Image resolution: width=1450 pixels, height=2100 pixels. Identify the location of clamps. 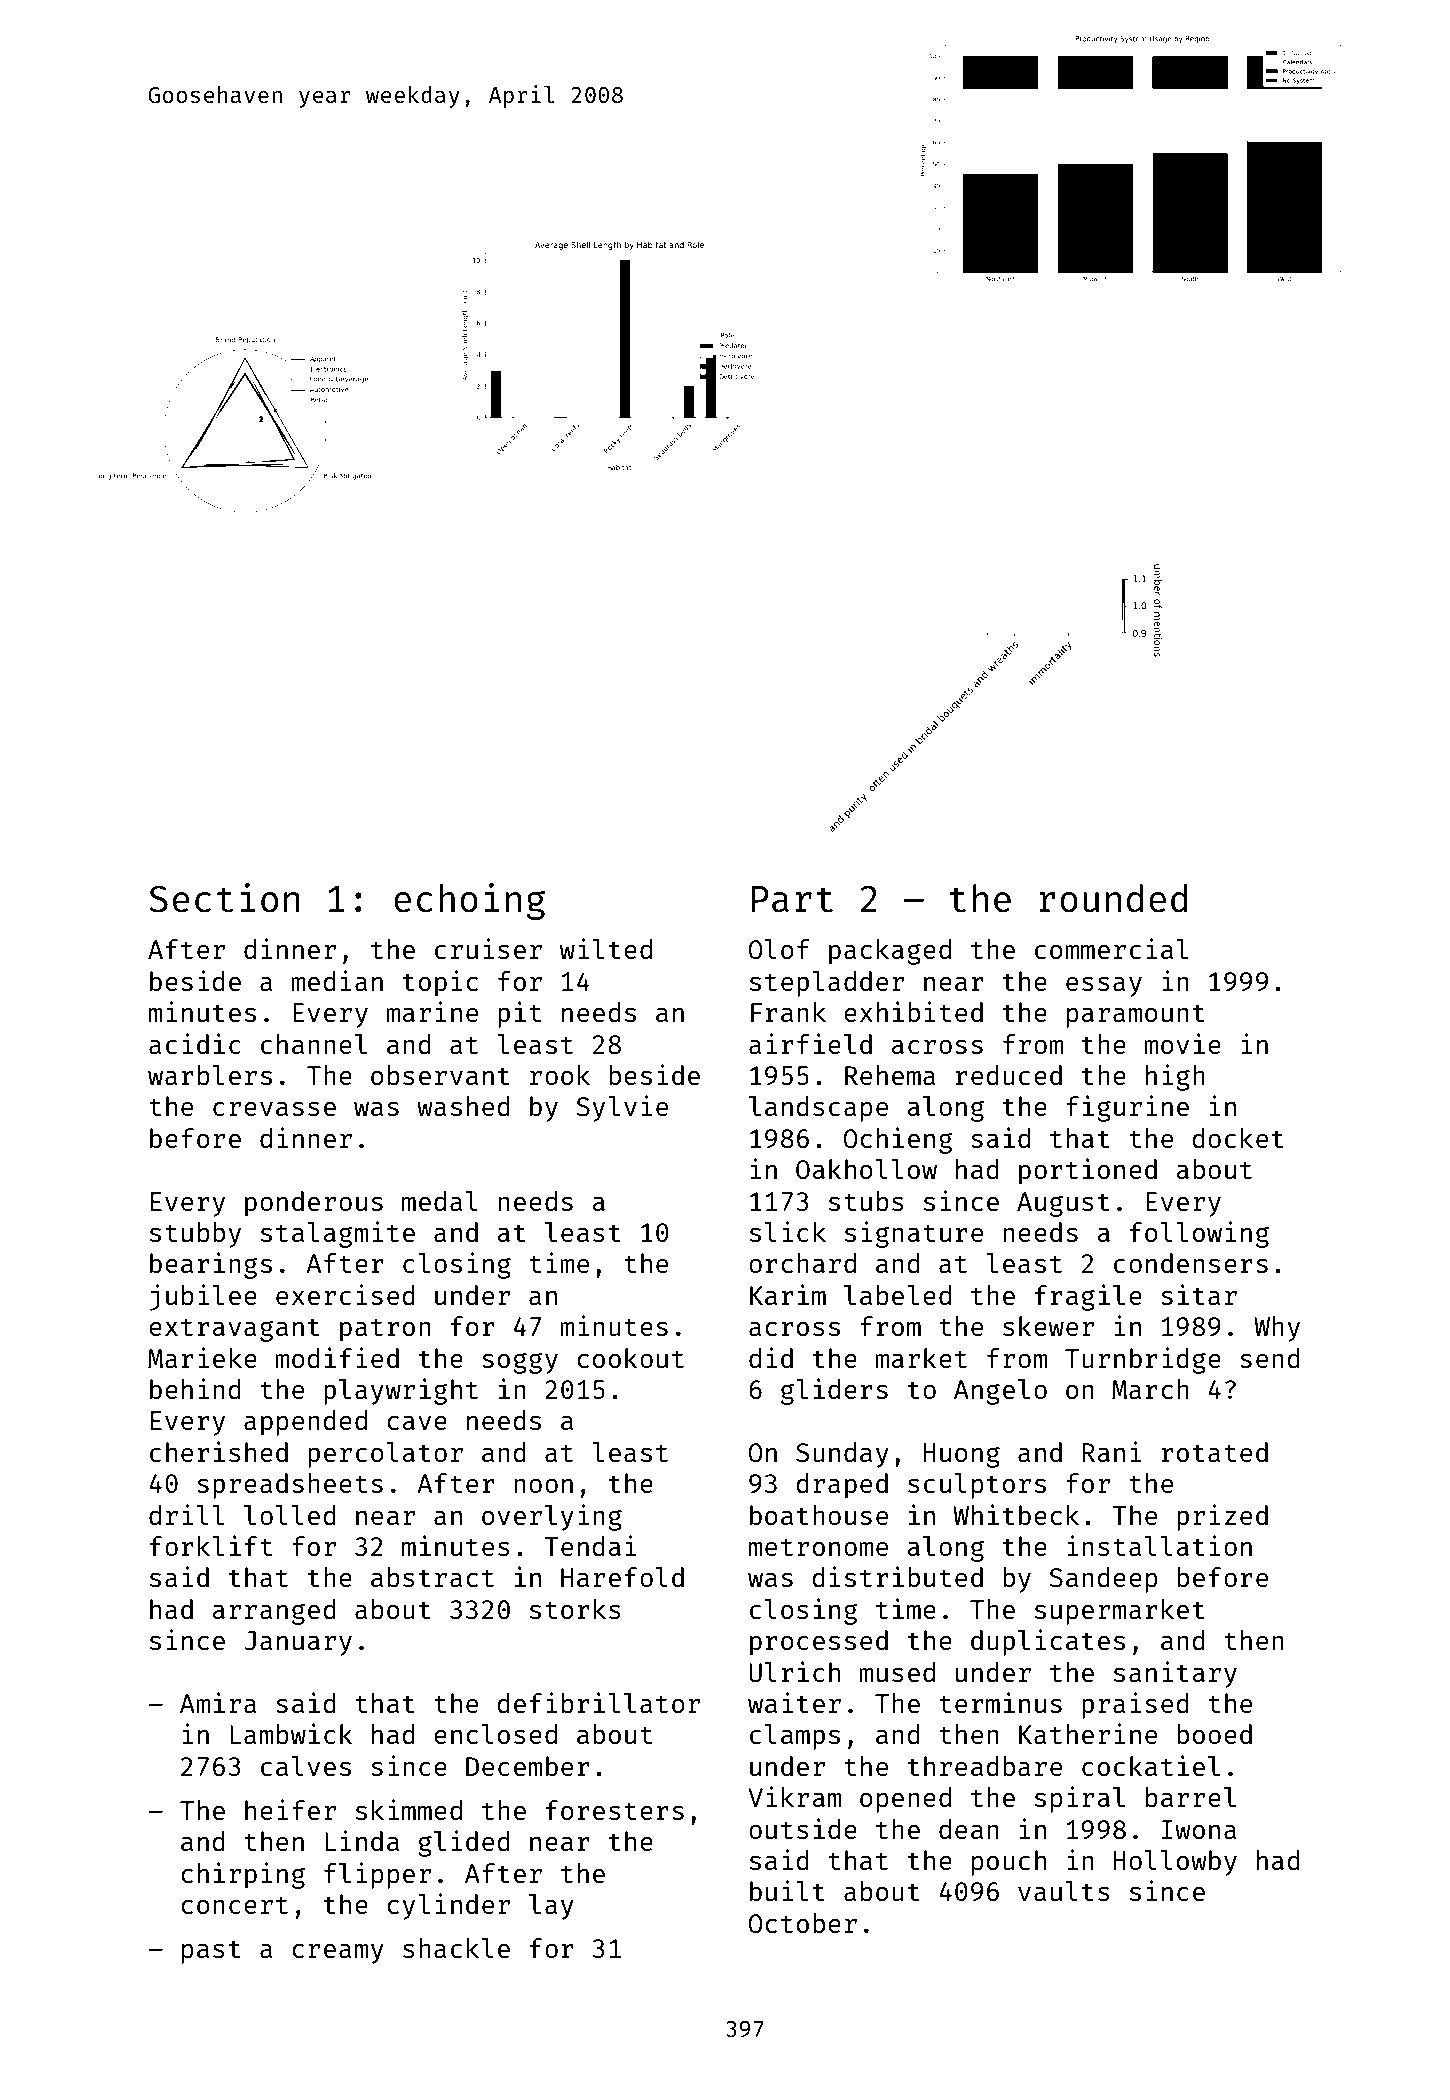
(795, 1737).
